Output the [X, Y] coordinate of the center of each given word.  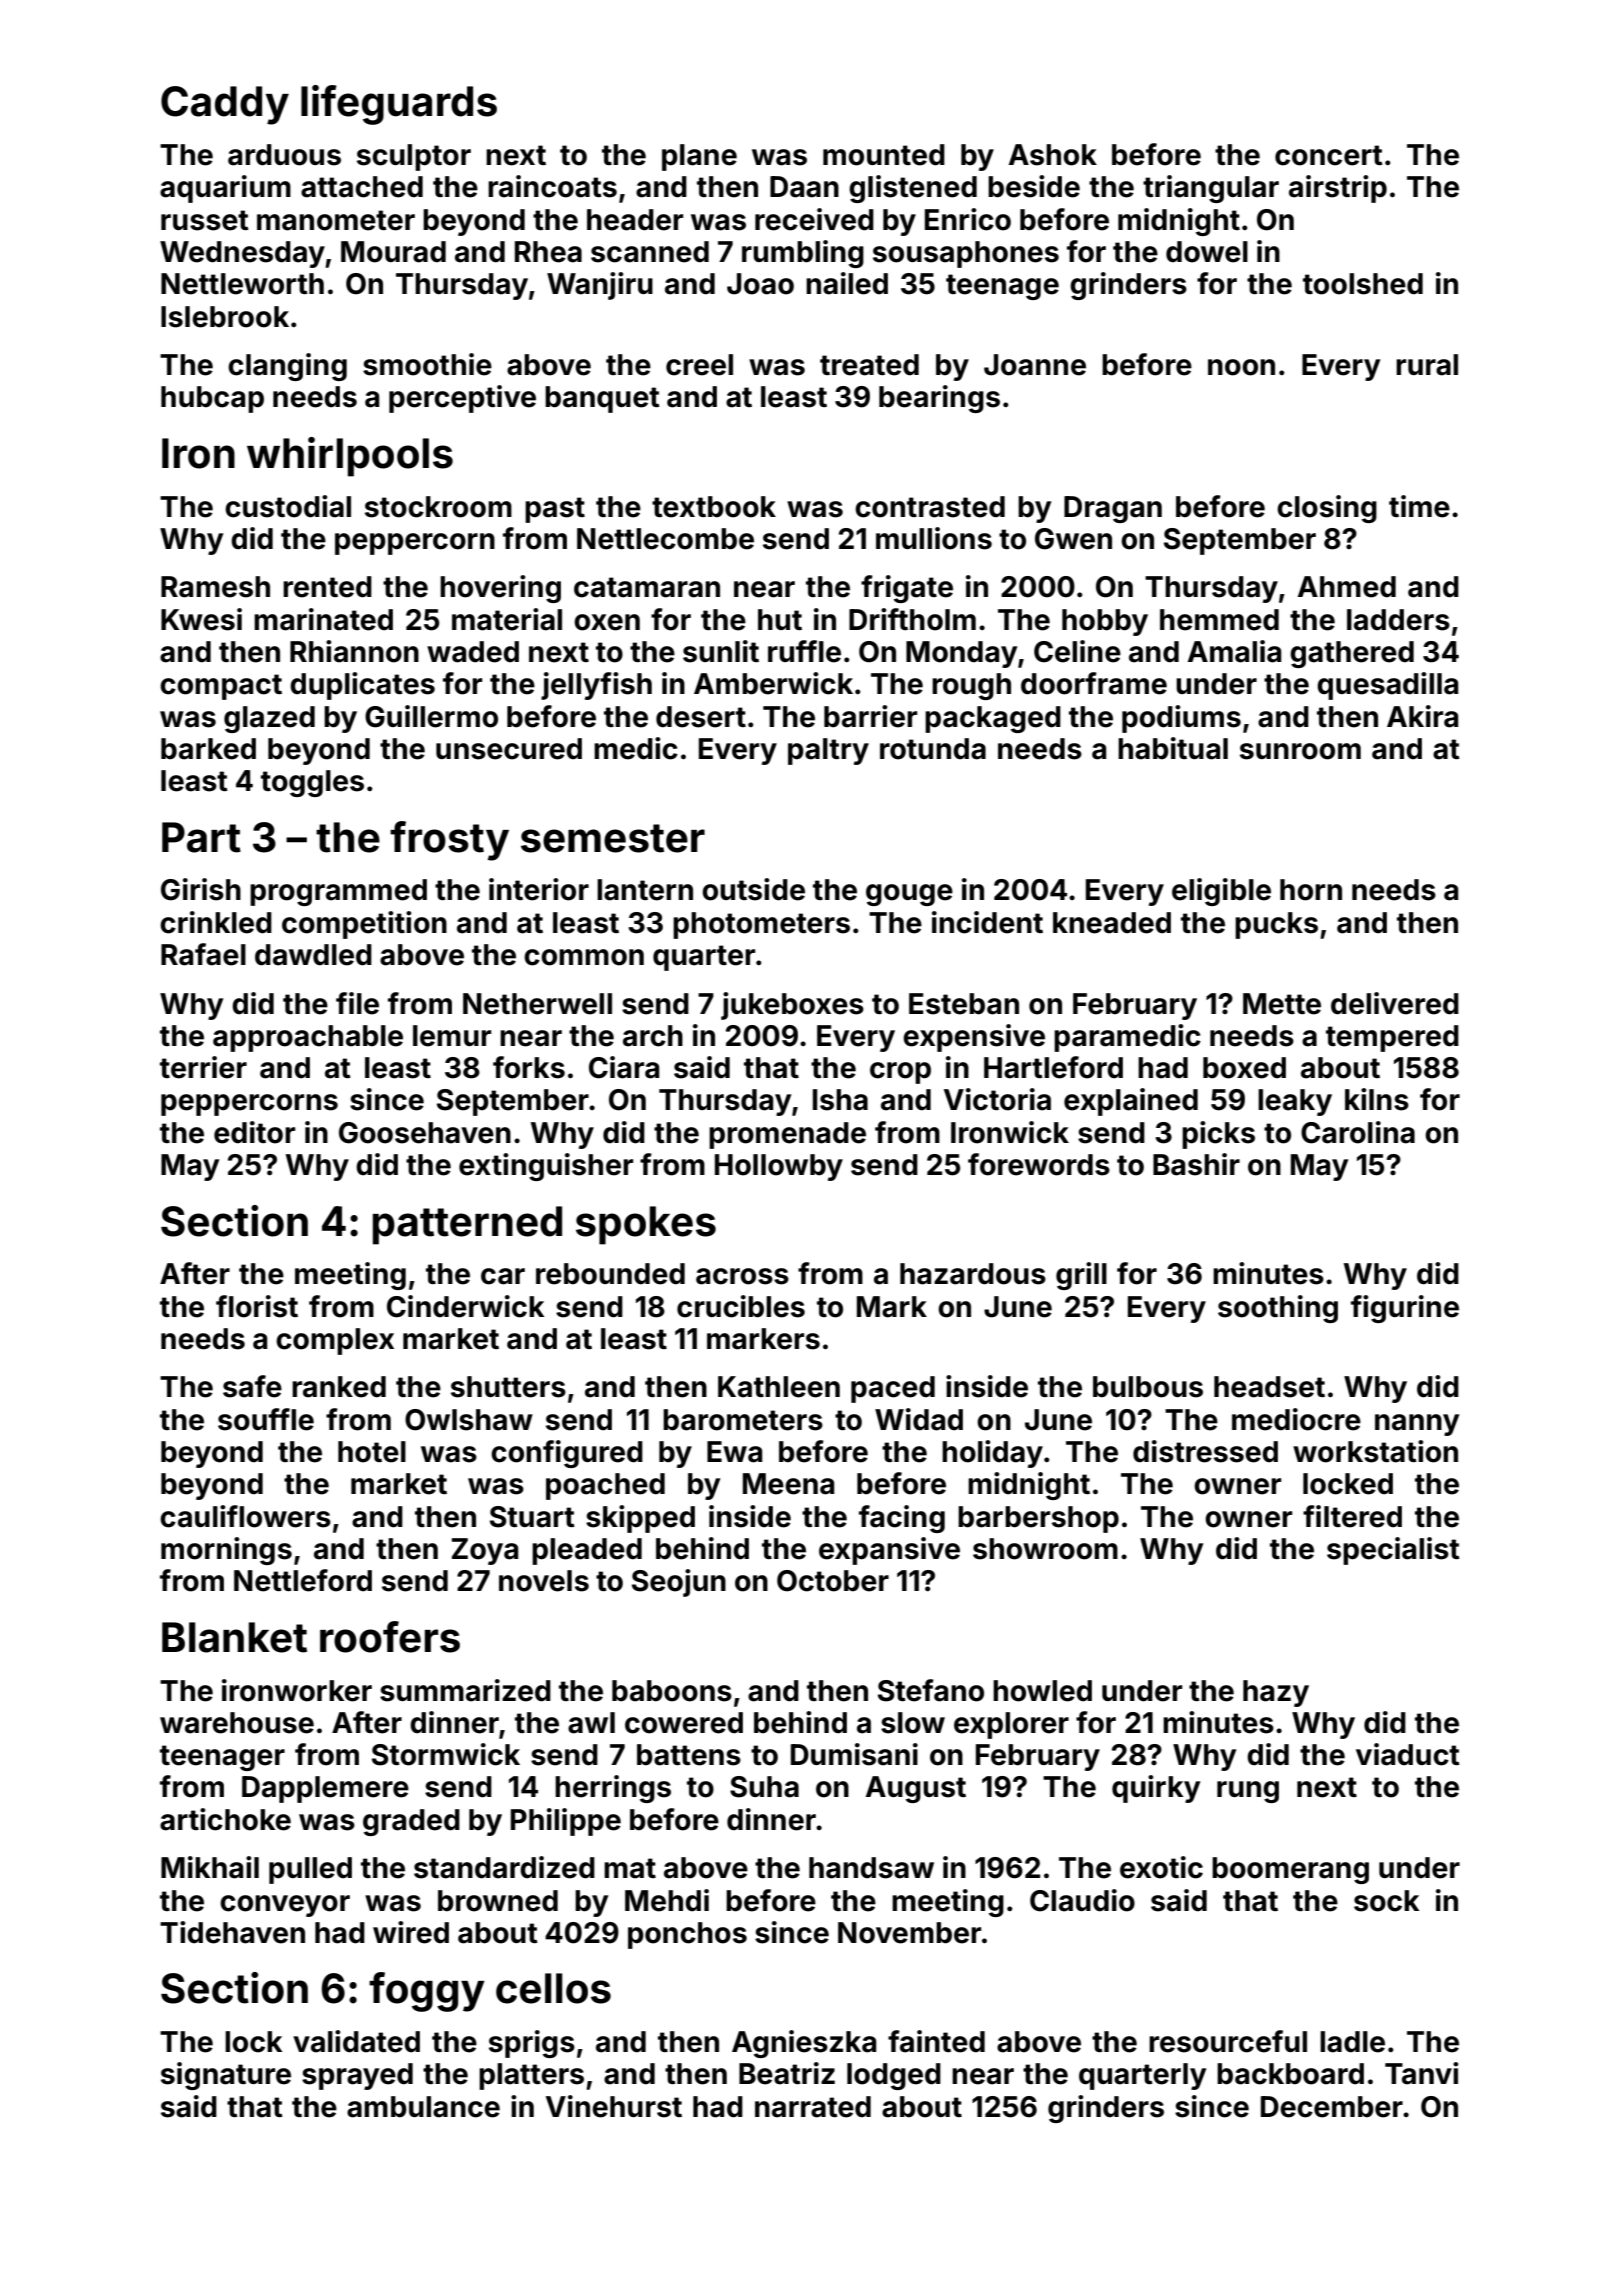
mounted [884, 155]
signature [226, 2076]
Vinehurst [614, 2106]
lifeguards [399, 105]
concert [1329, 155]
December [1332, 2107]
